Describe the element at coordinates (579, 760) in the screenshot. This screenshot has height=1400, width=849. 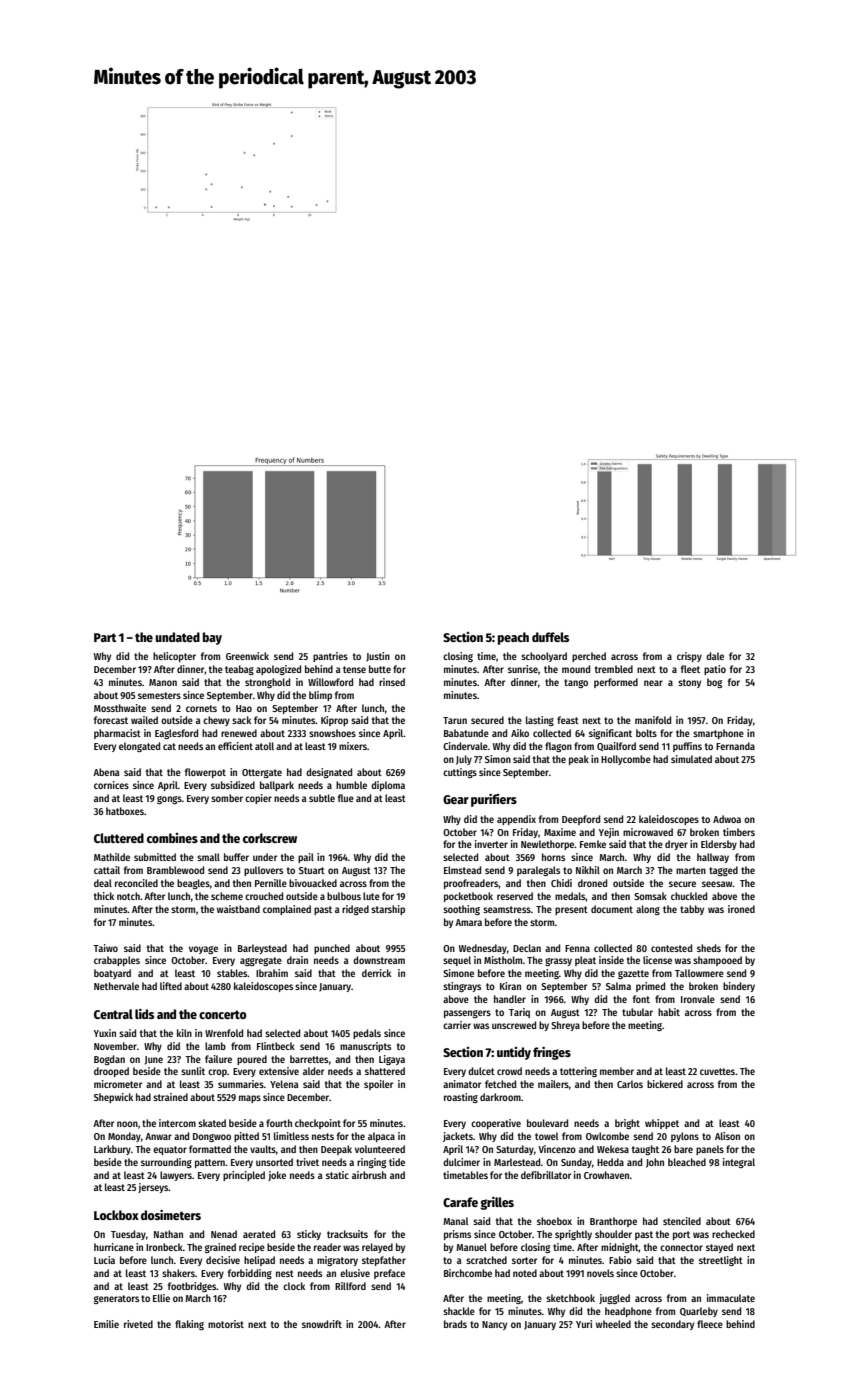
I see `peak` at that location.
